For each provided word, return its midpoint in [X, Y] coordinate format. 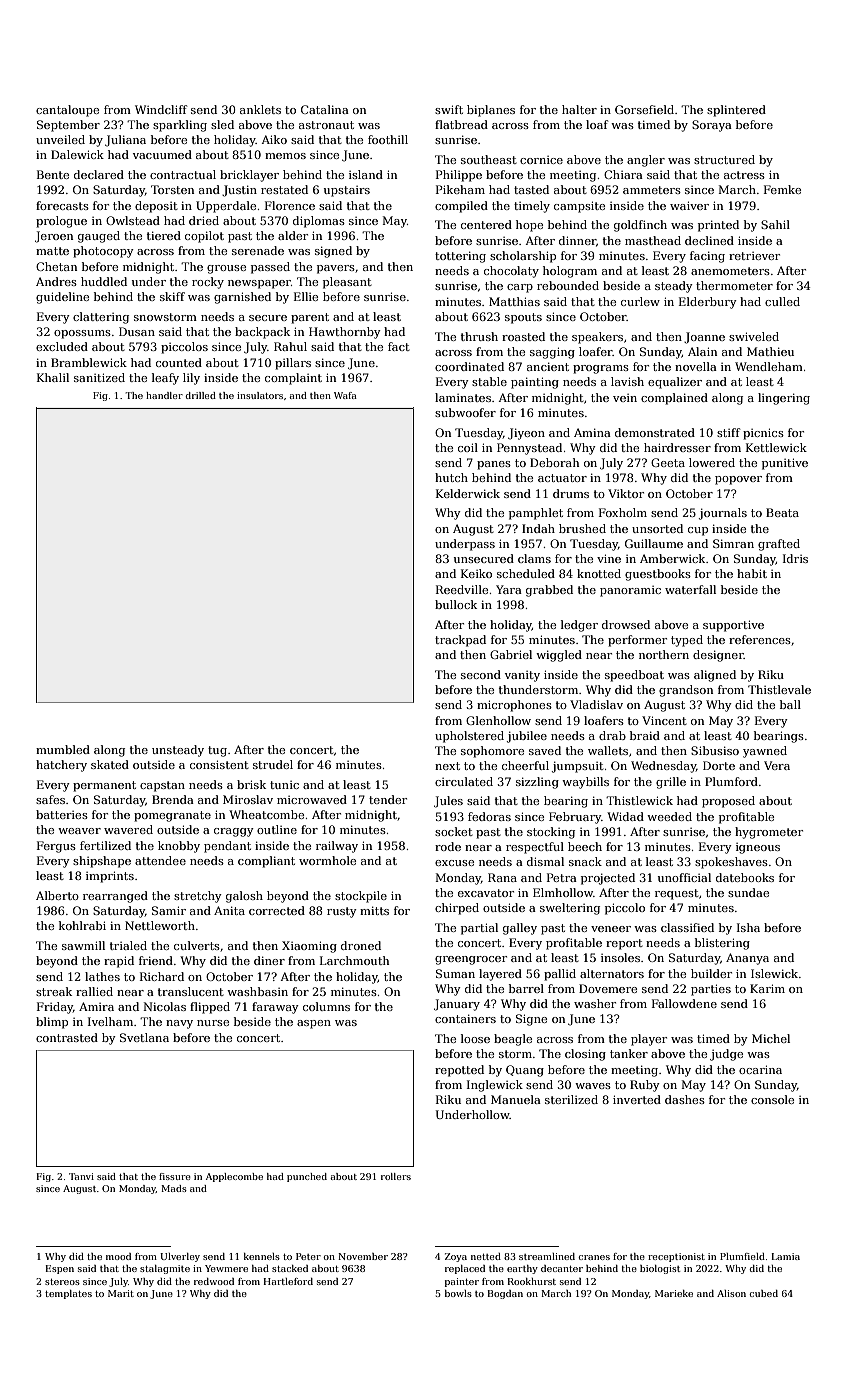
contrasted [67, 1037]
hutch [451, 477]
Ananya [747, 959]
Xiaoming [309, 947]
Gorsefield [644, 109]
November [363, 1256]
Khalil [53, 377]
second [481, 674]
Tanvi [81, 1176]
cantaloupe [67, 111]
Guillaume [654, 543]
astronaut [326, 125]
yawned [765, 752]
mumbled [63, 749]
